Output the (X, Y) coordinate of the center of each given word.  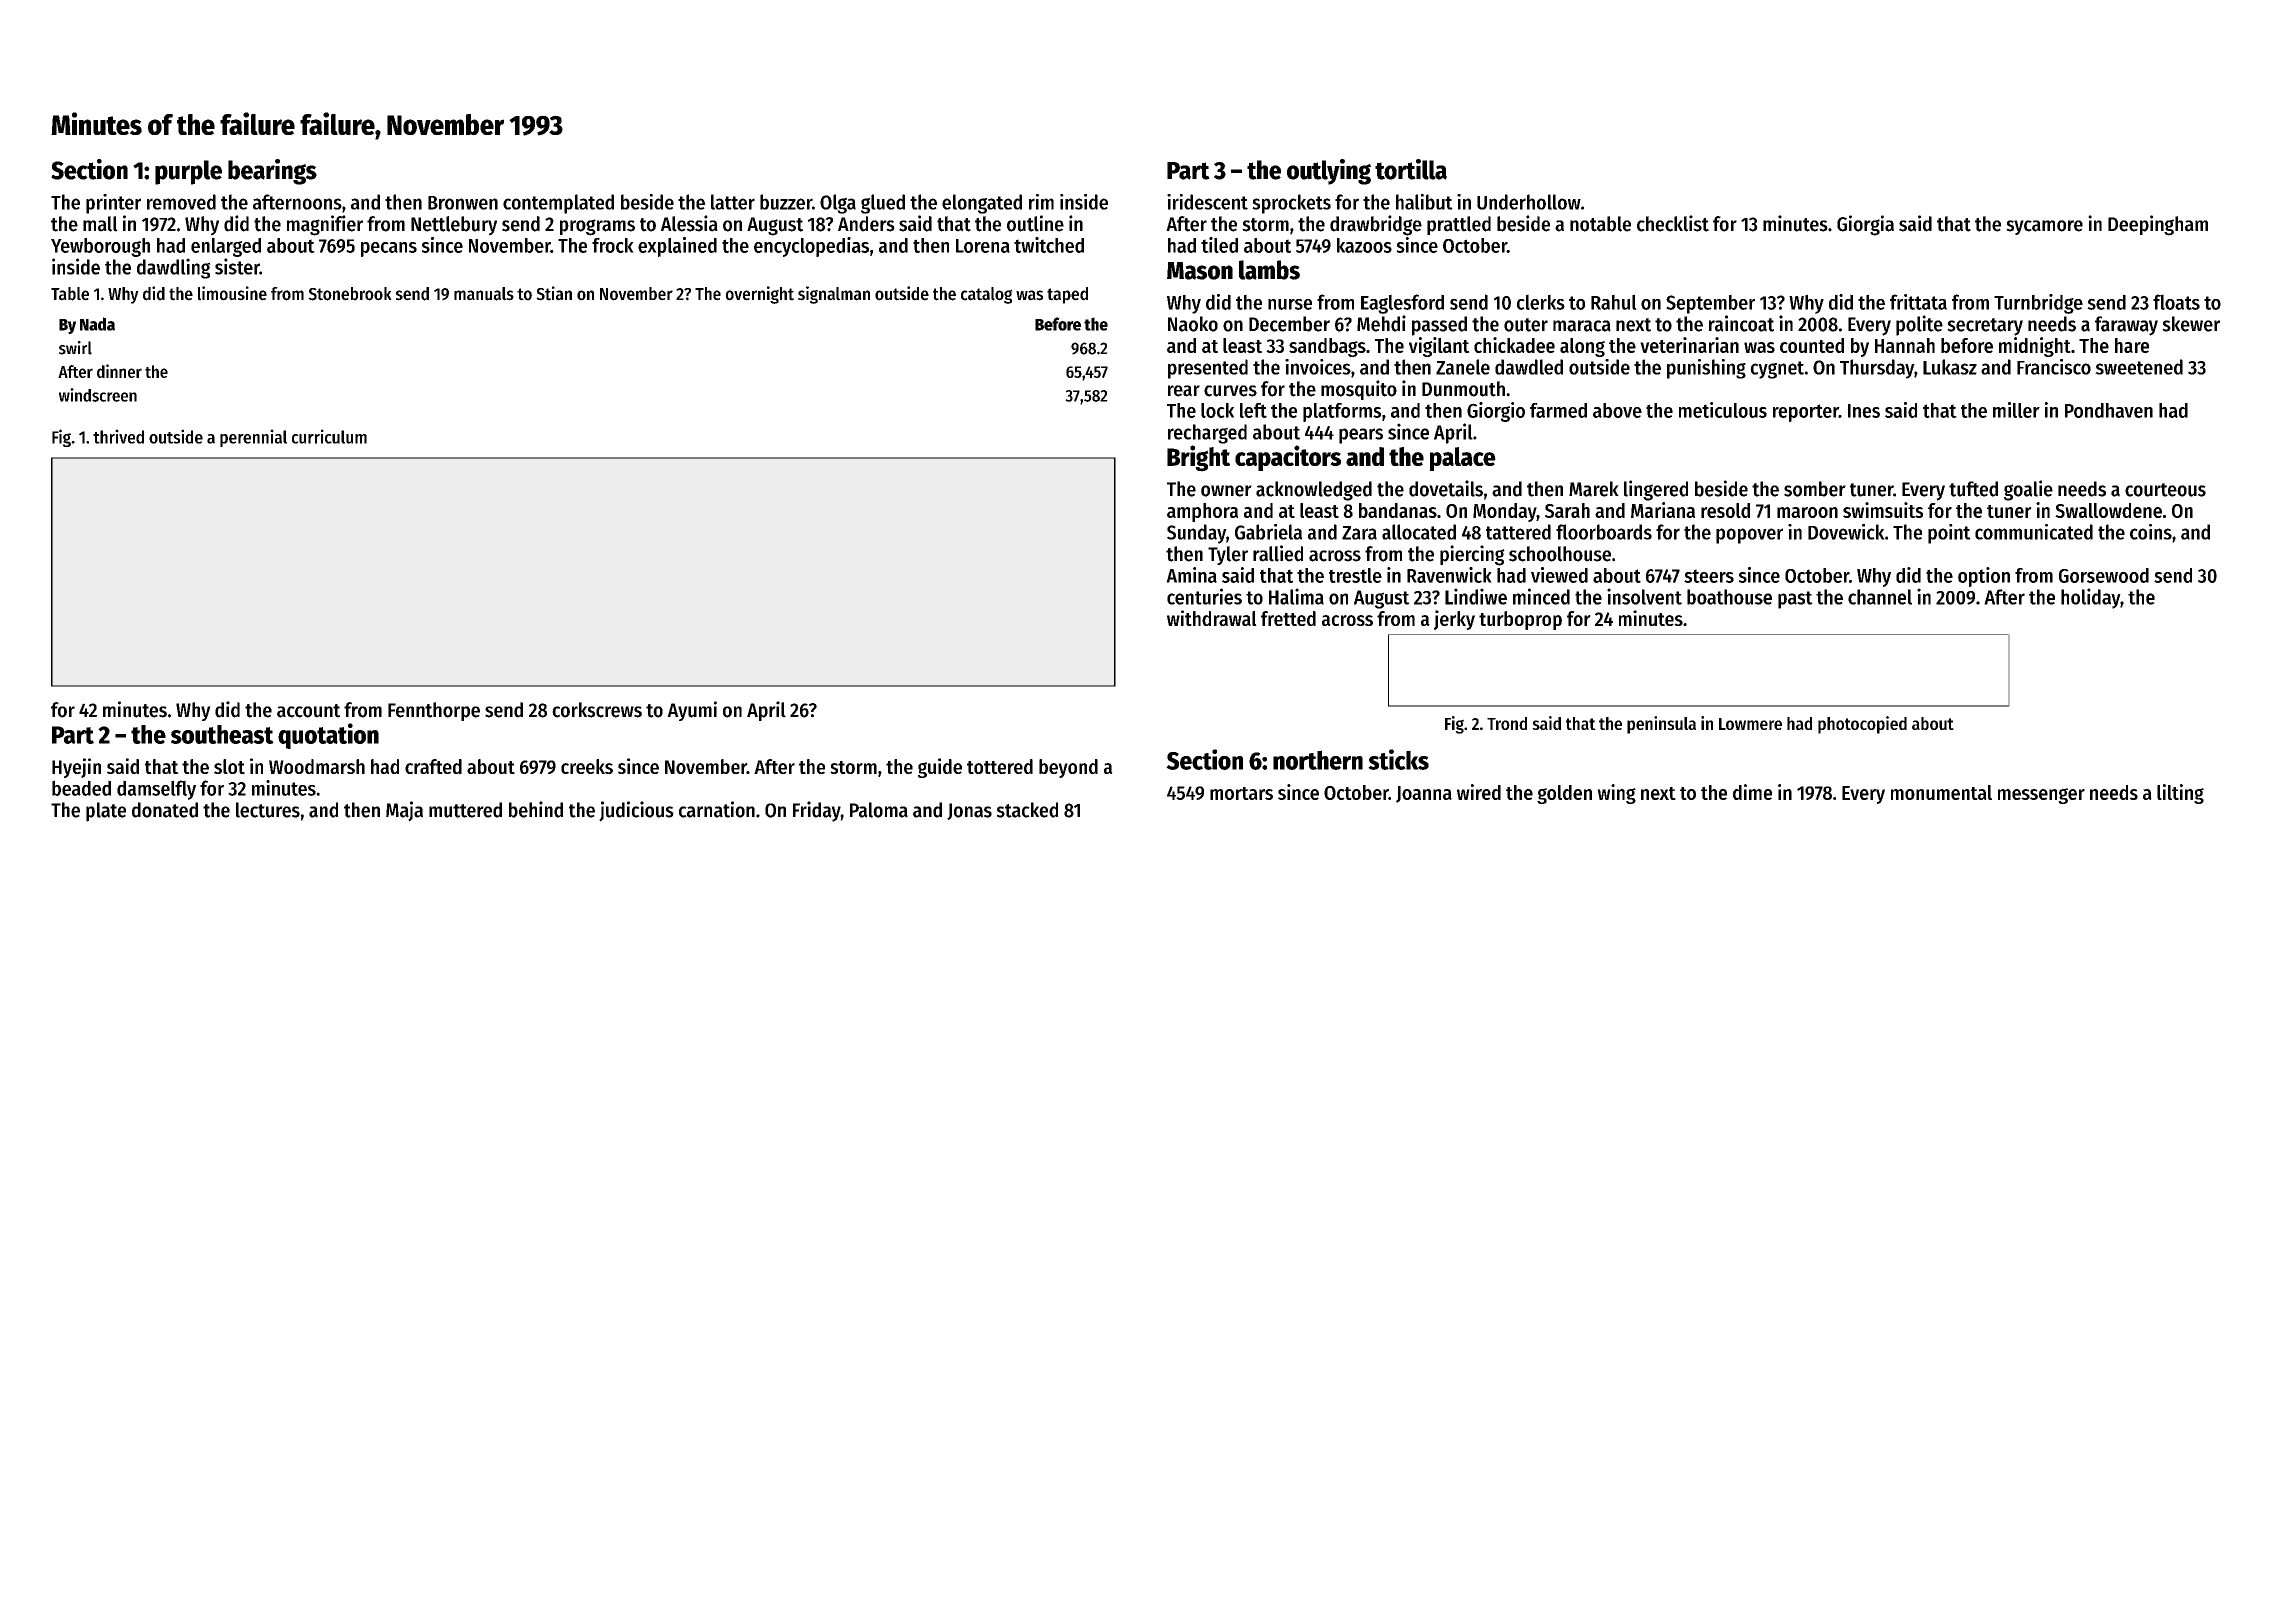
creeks (587, 766)
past (1795, 600)
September (1710, 304)
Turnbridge (2038, 304)
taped (1067, 295)
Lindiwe (1476, 596)
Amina (1191, 575)
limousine (232, 293)
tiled (1219, 245)
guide (940, 768)
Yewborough (100, 247)
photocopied (1862, 725)
